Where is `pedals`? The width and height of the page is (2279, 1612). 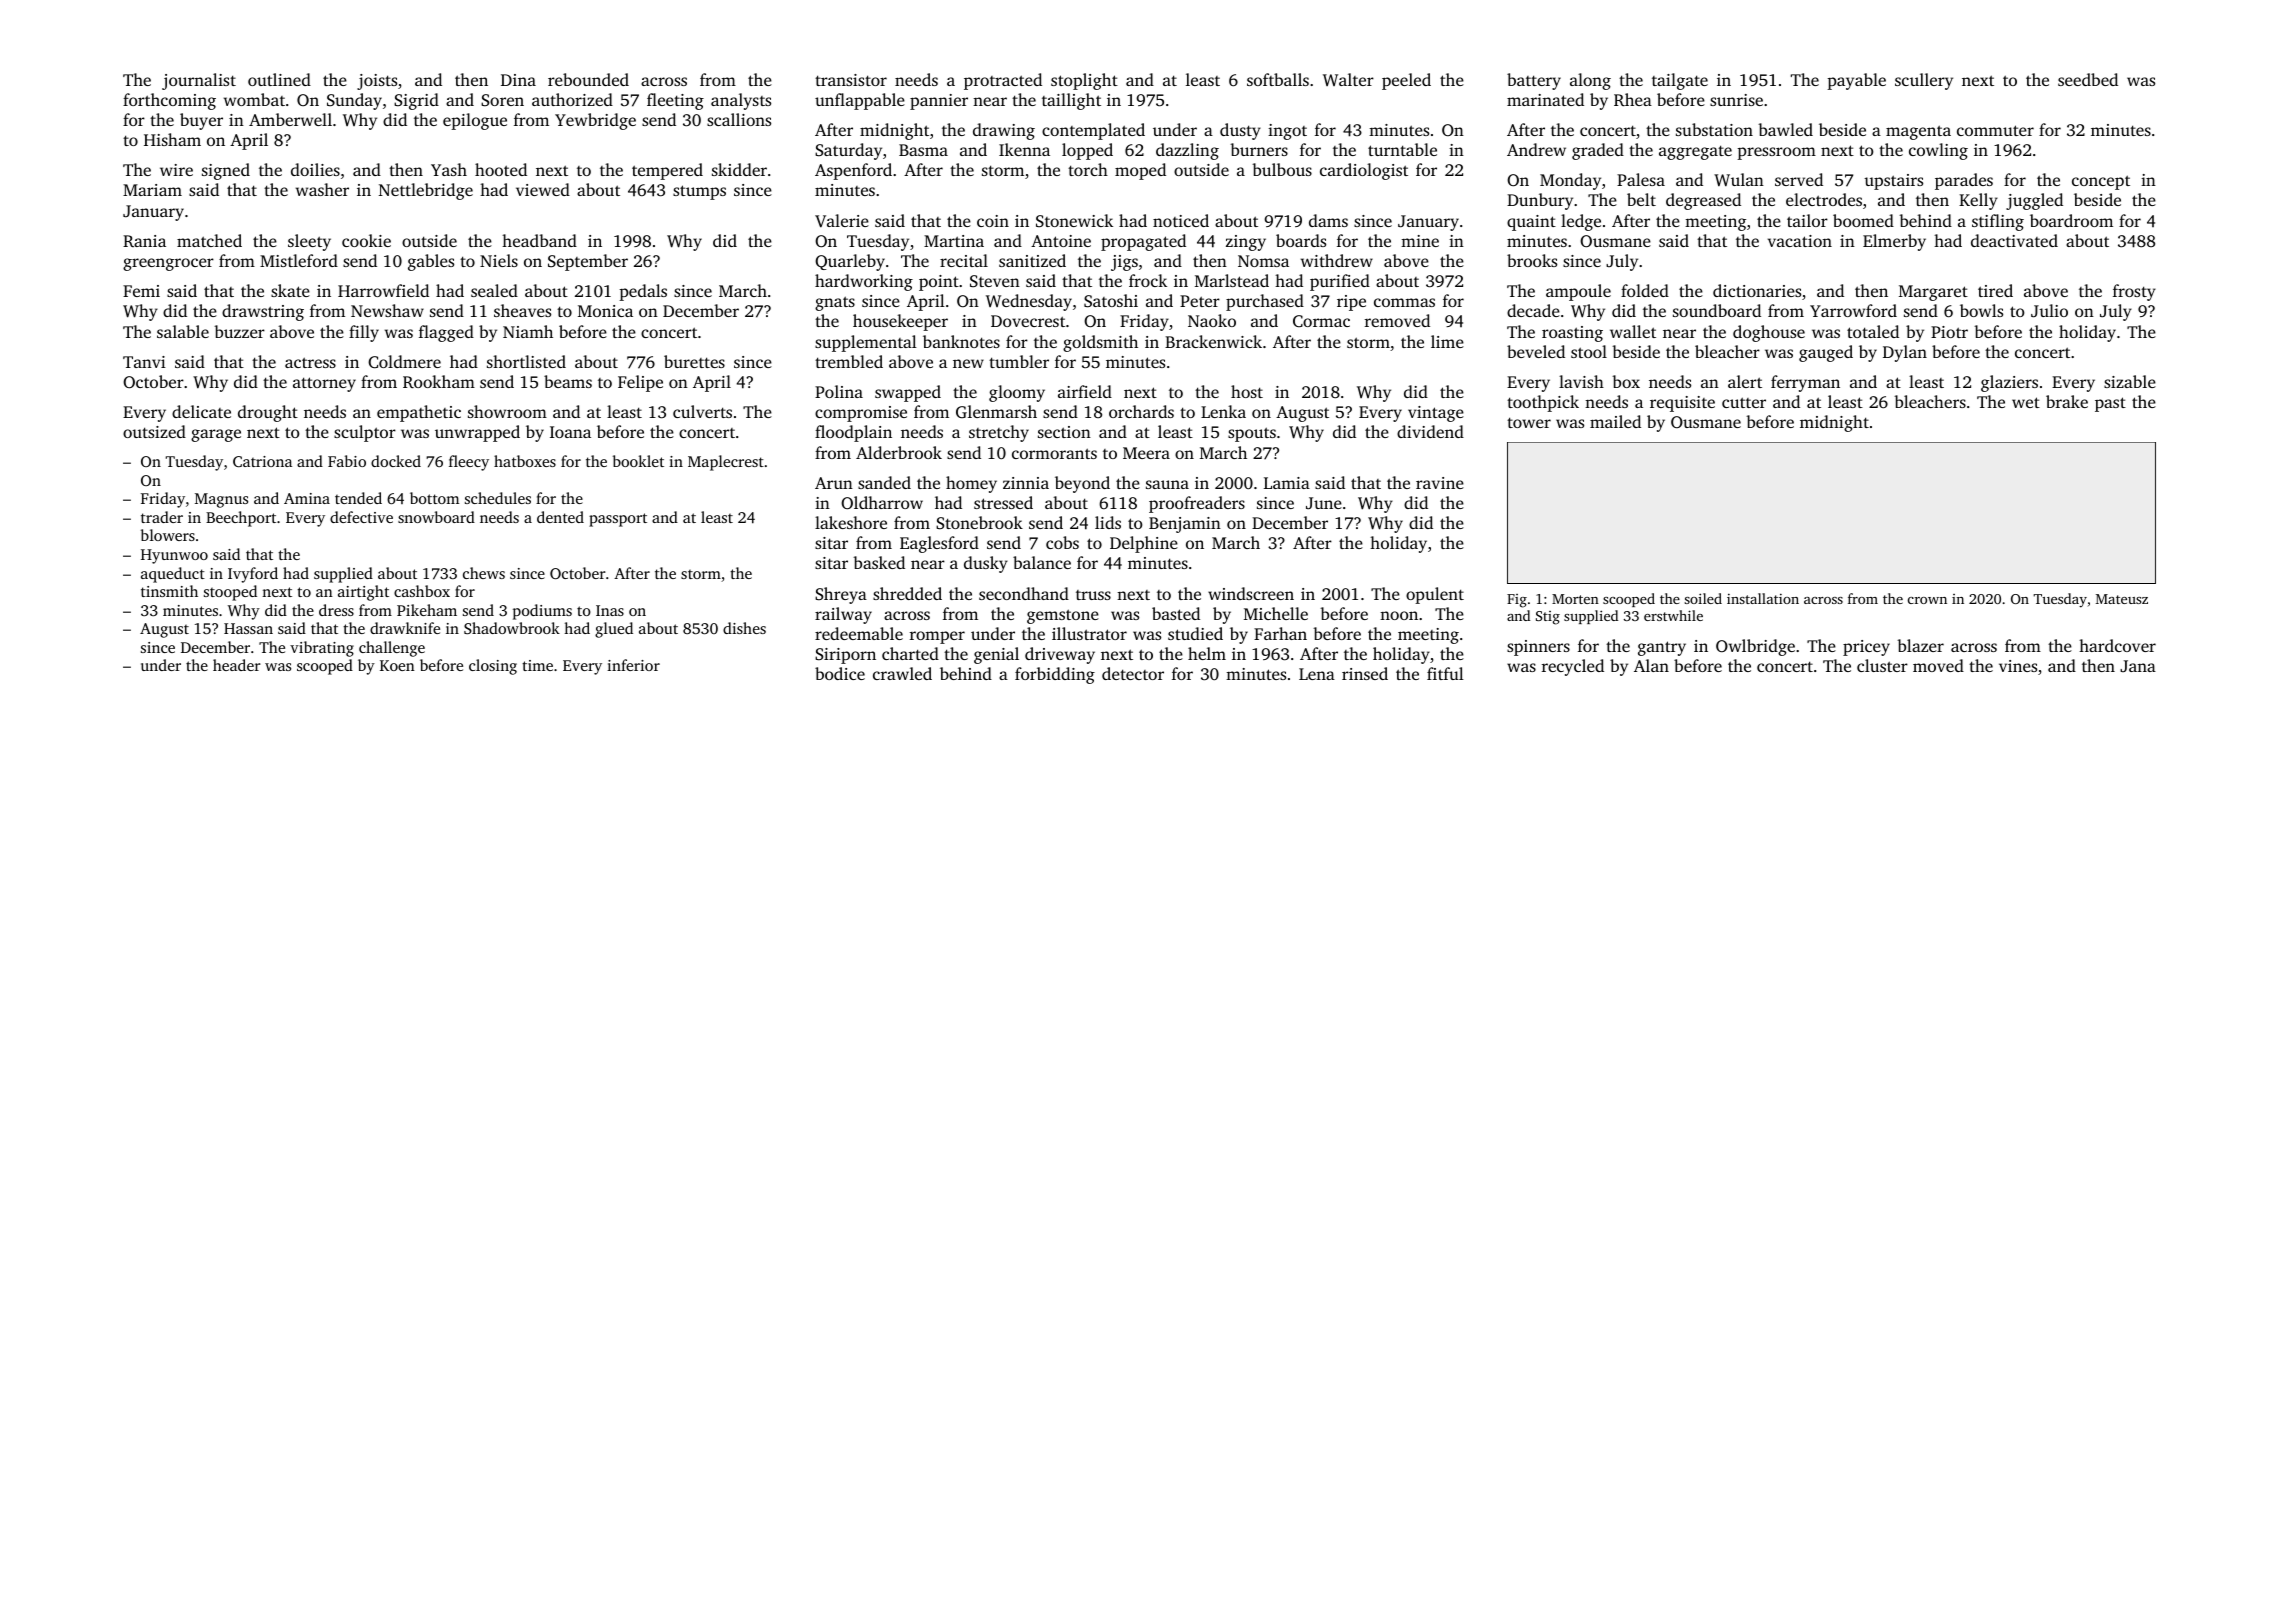 pedals is located at coordinates (643, 292).
